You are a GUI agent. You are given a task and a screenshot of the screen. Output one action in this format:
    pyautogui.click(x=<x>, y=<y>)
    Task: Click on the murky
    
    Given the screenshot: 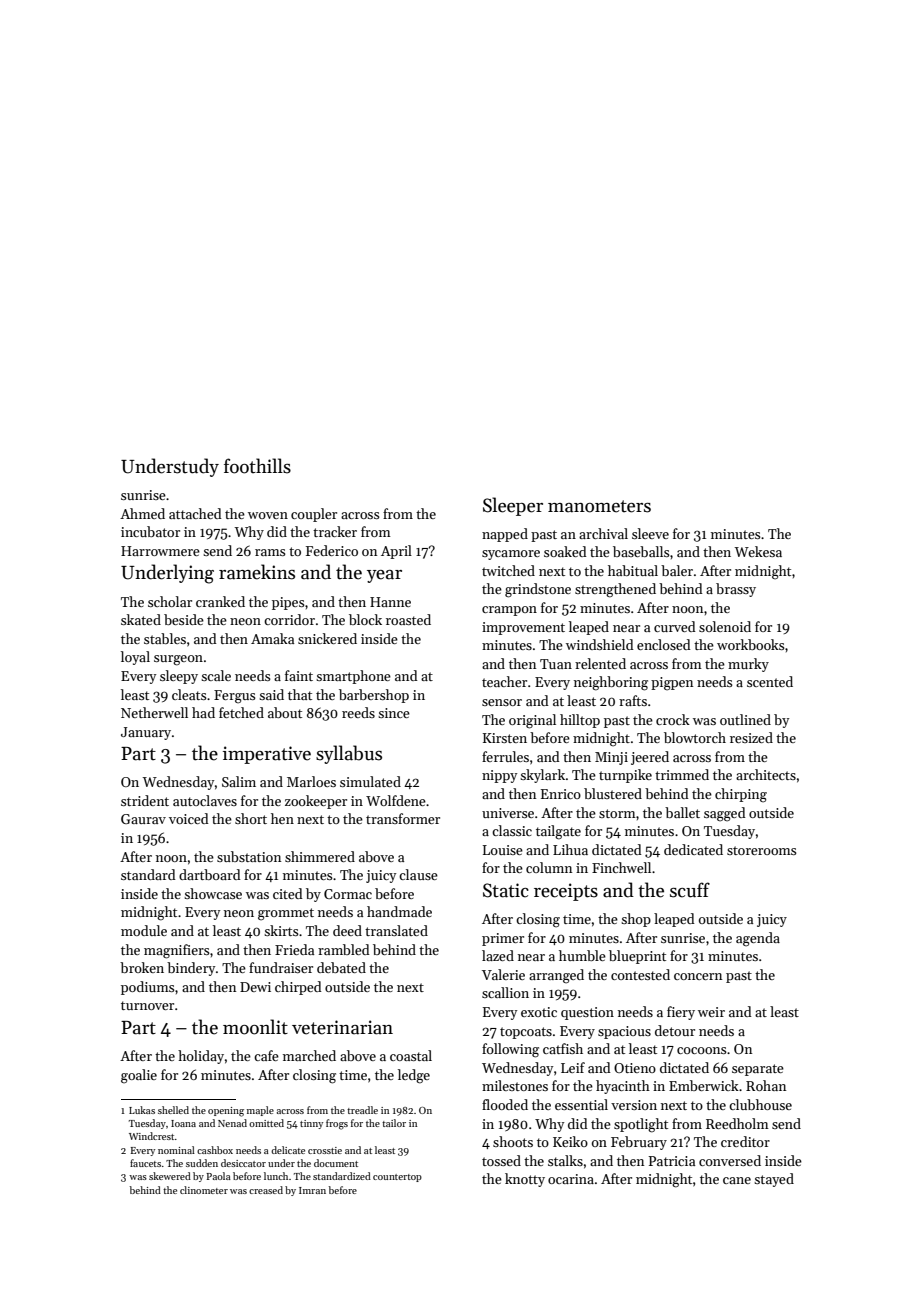 What is the action you would take?
    pyautogui.click(x=748, y=665)
